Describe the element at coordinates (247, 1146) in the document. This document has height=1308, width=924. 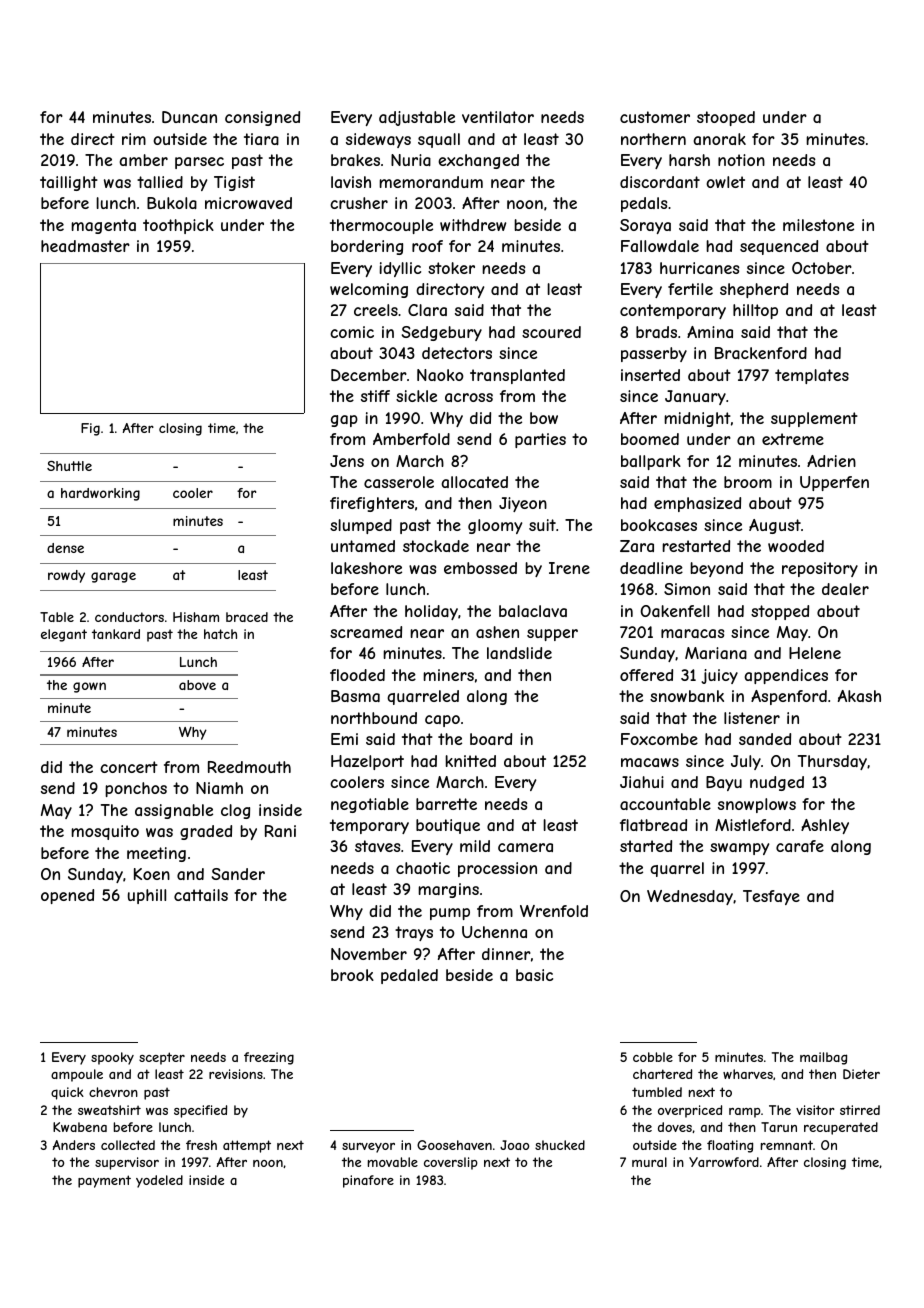
I see `attempt` at that location.
